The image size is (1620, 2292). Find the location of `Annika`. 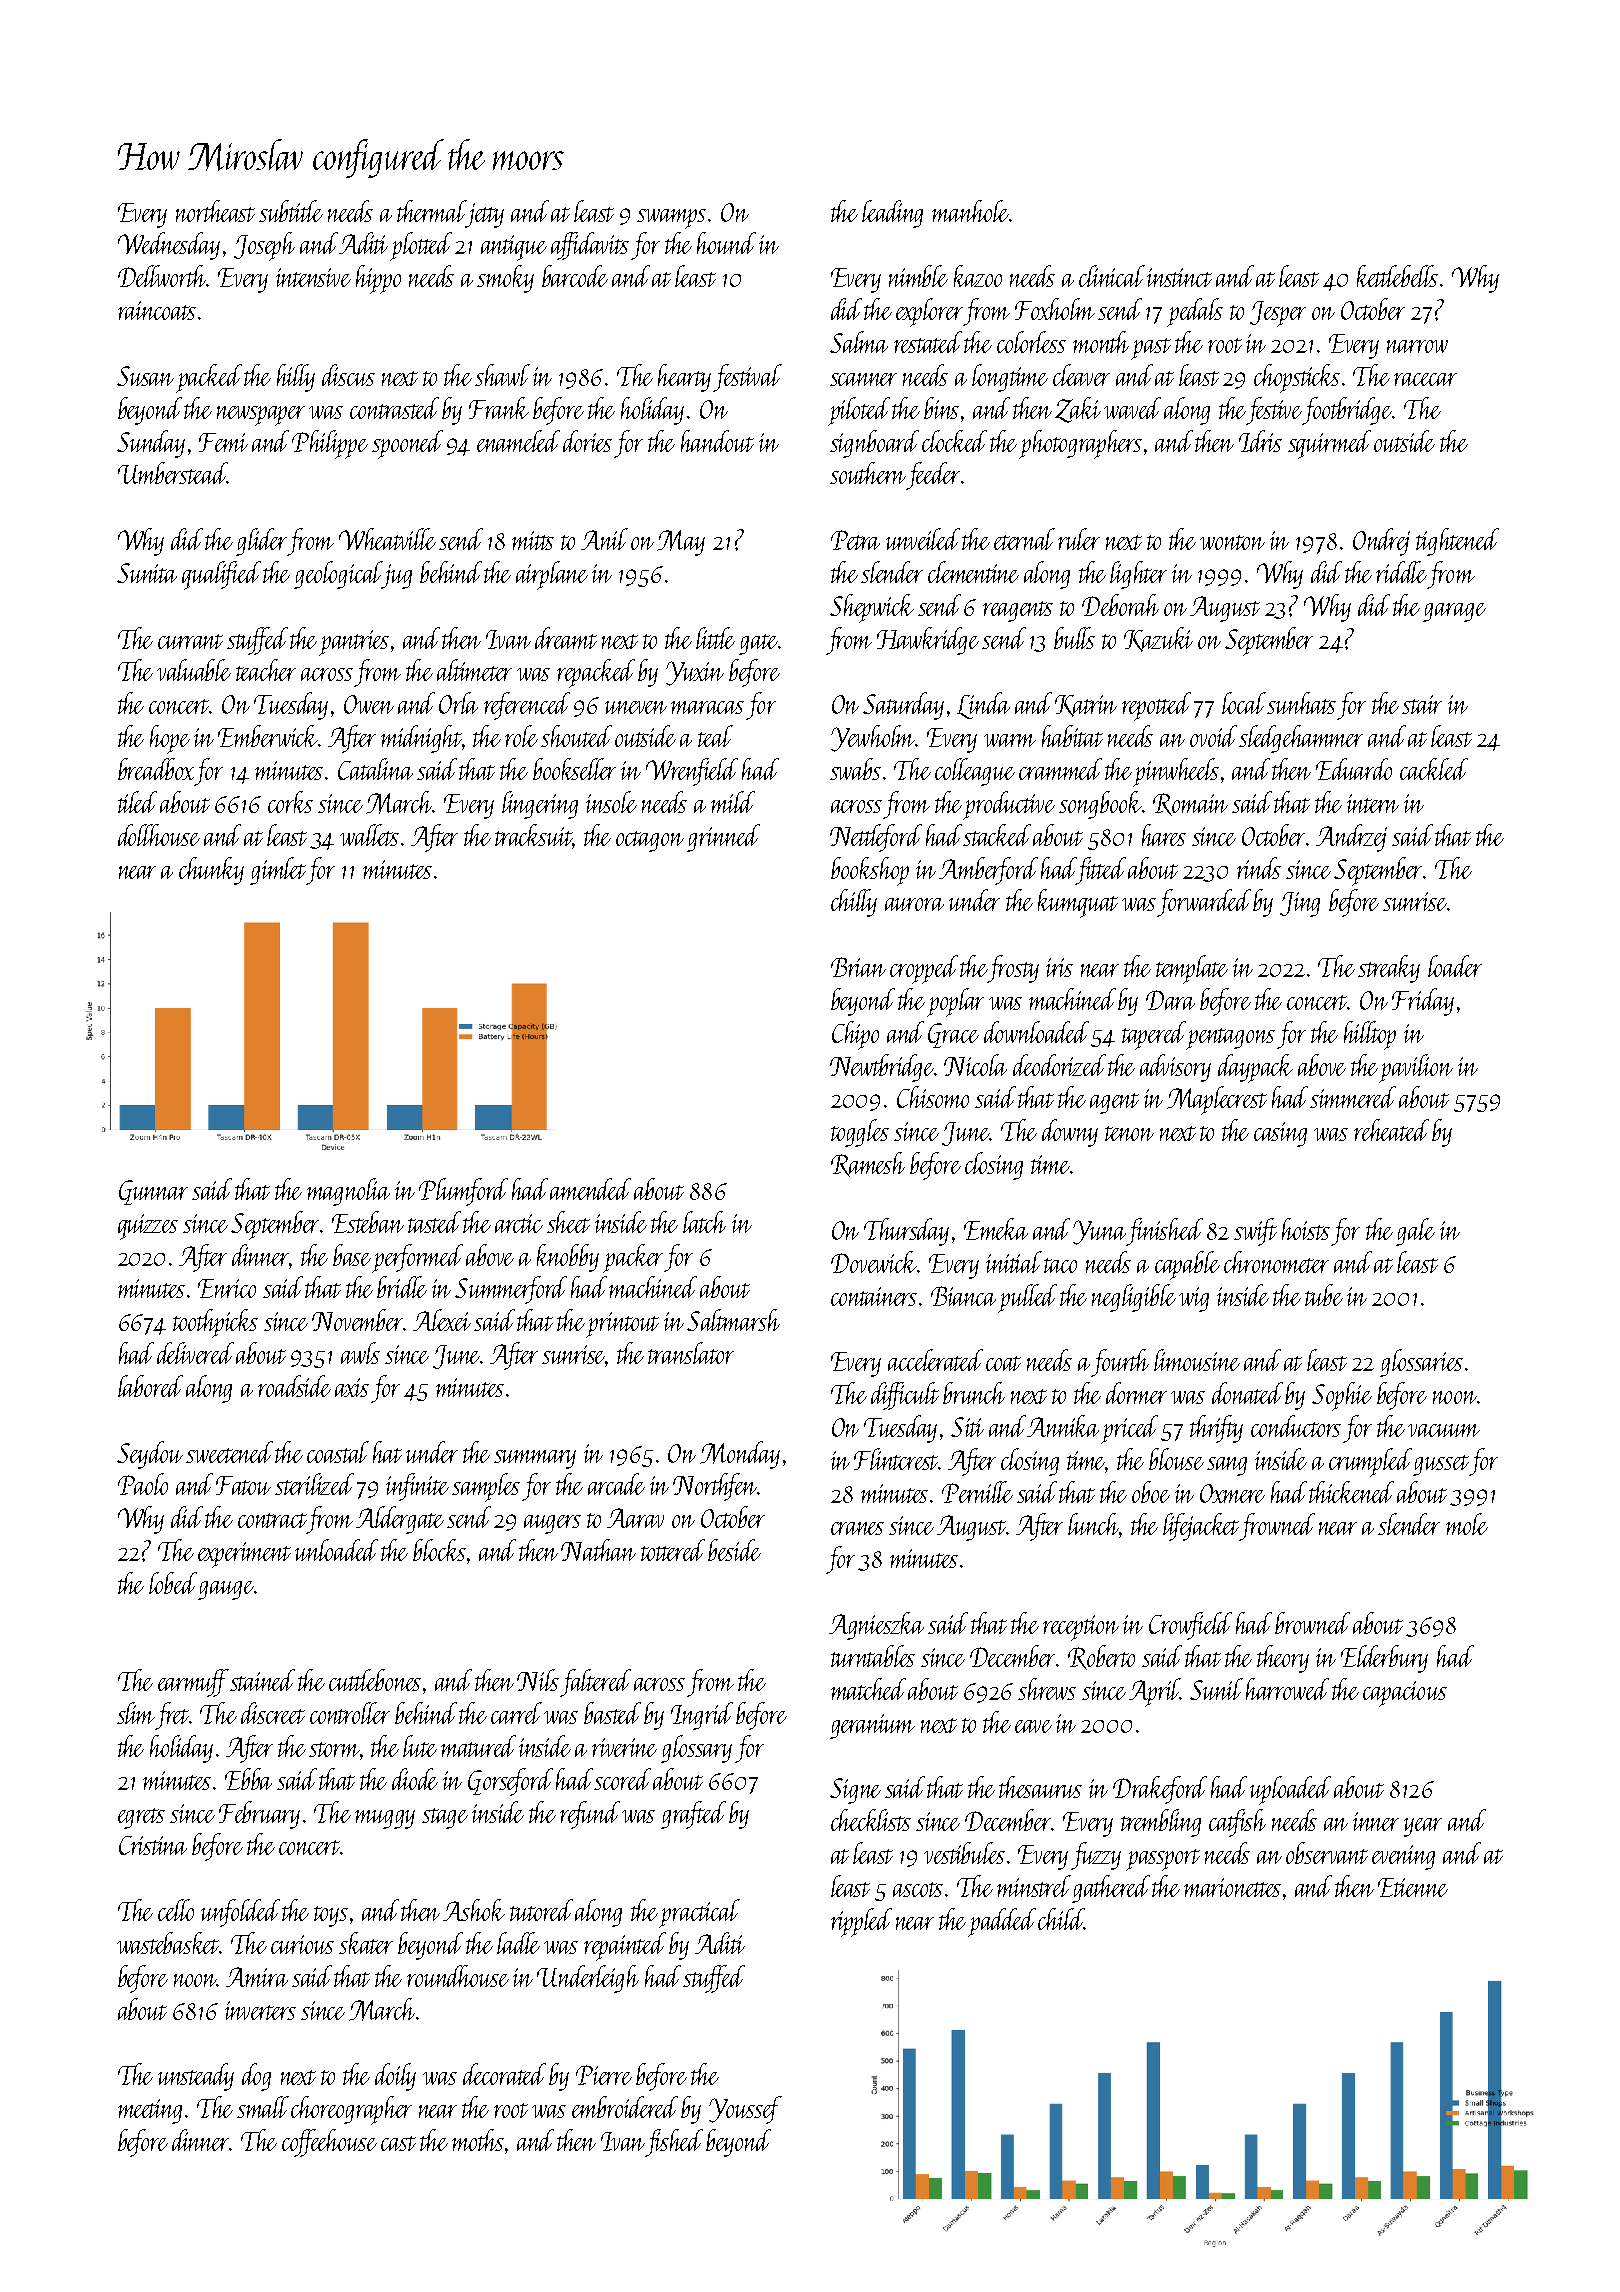

Annika is located at coordinates (1063, 1426).
